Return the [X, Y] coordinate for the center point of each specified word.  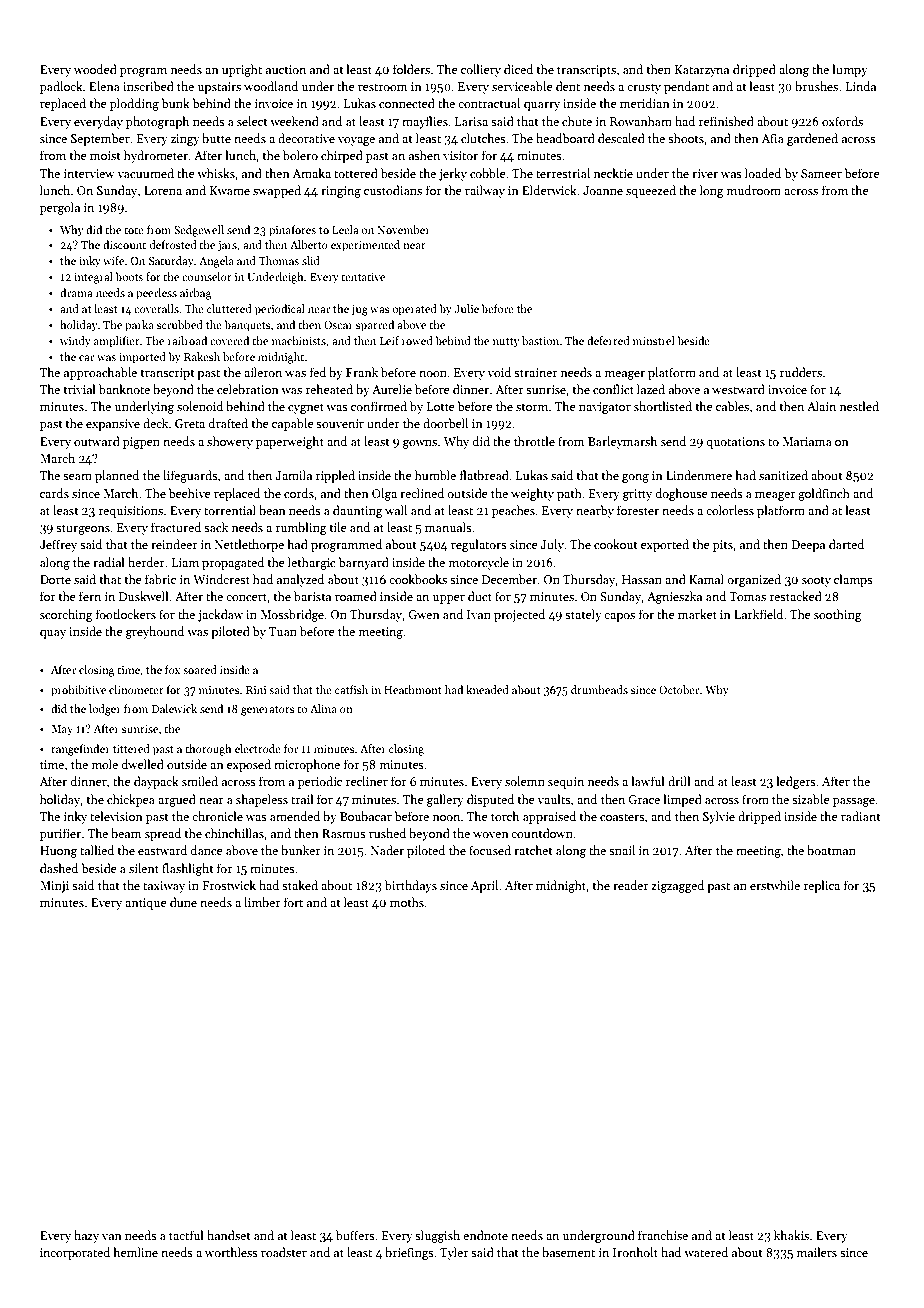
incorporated [75, 1253]
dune [183, 902]
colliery [481, 70]
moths [407, 902]
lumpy [850, 70]
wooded [95, 69]
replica [822, 886]
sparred [375, 326]
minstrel [654, 340]
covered [229, 340]
